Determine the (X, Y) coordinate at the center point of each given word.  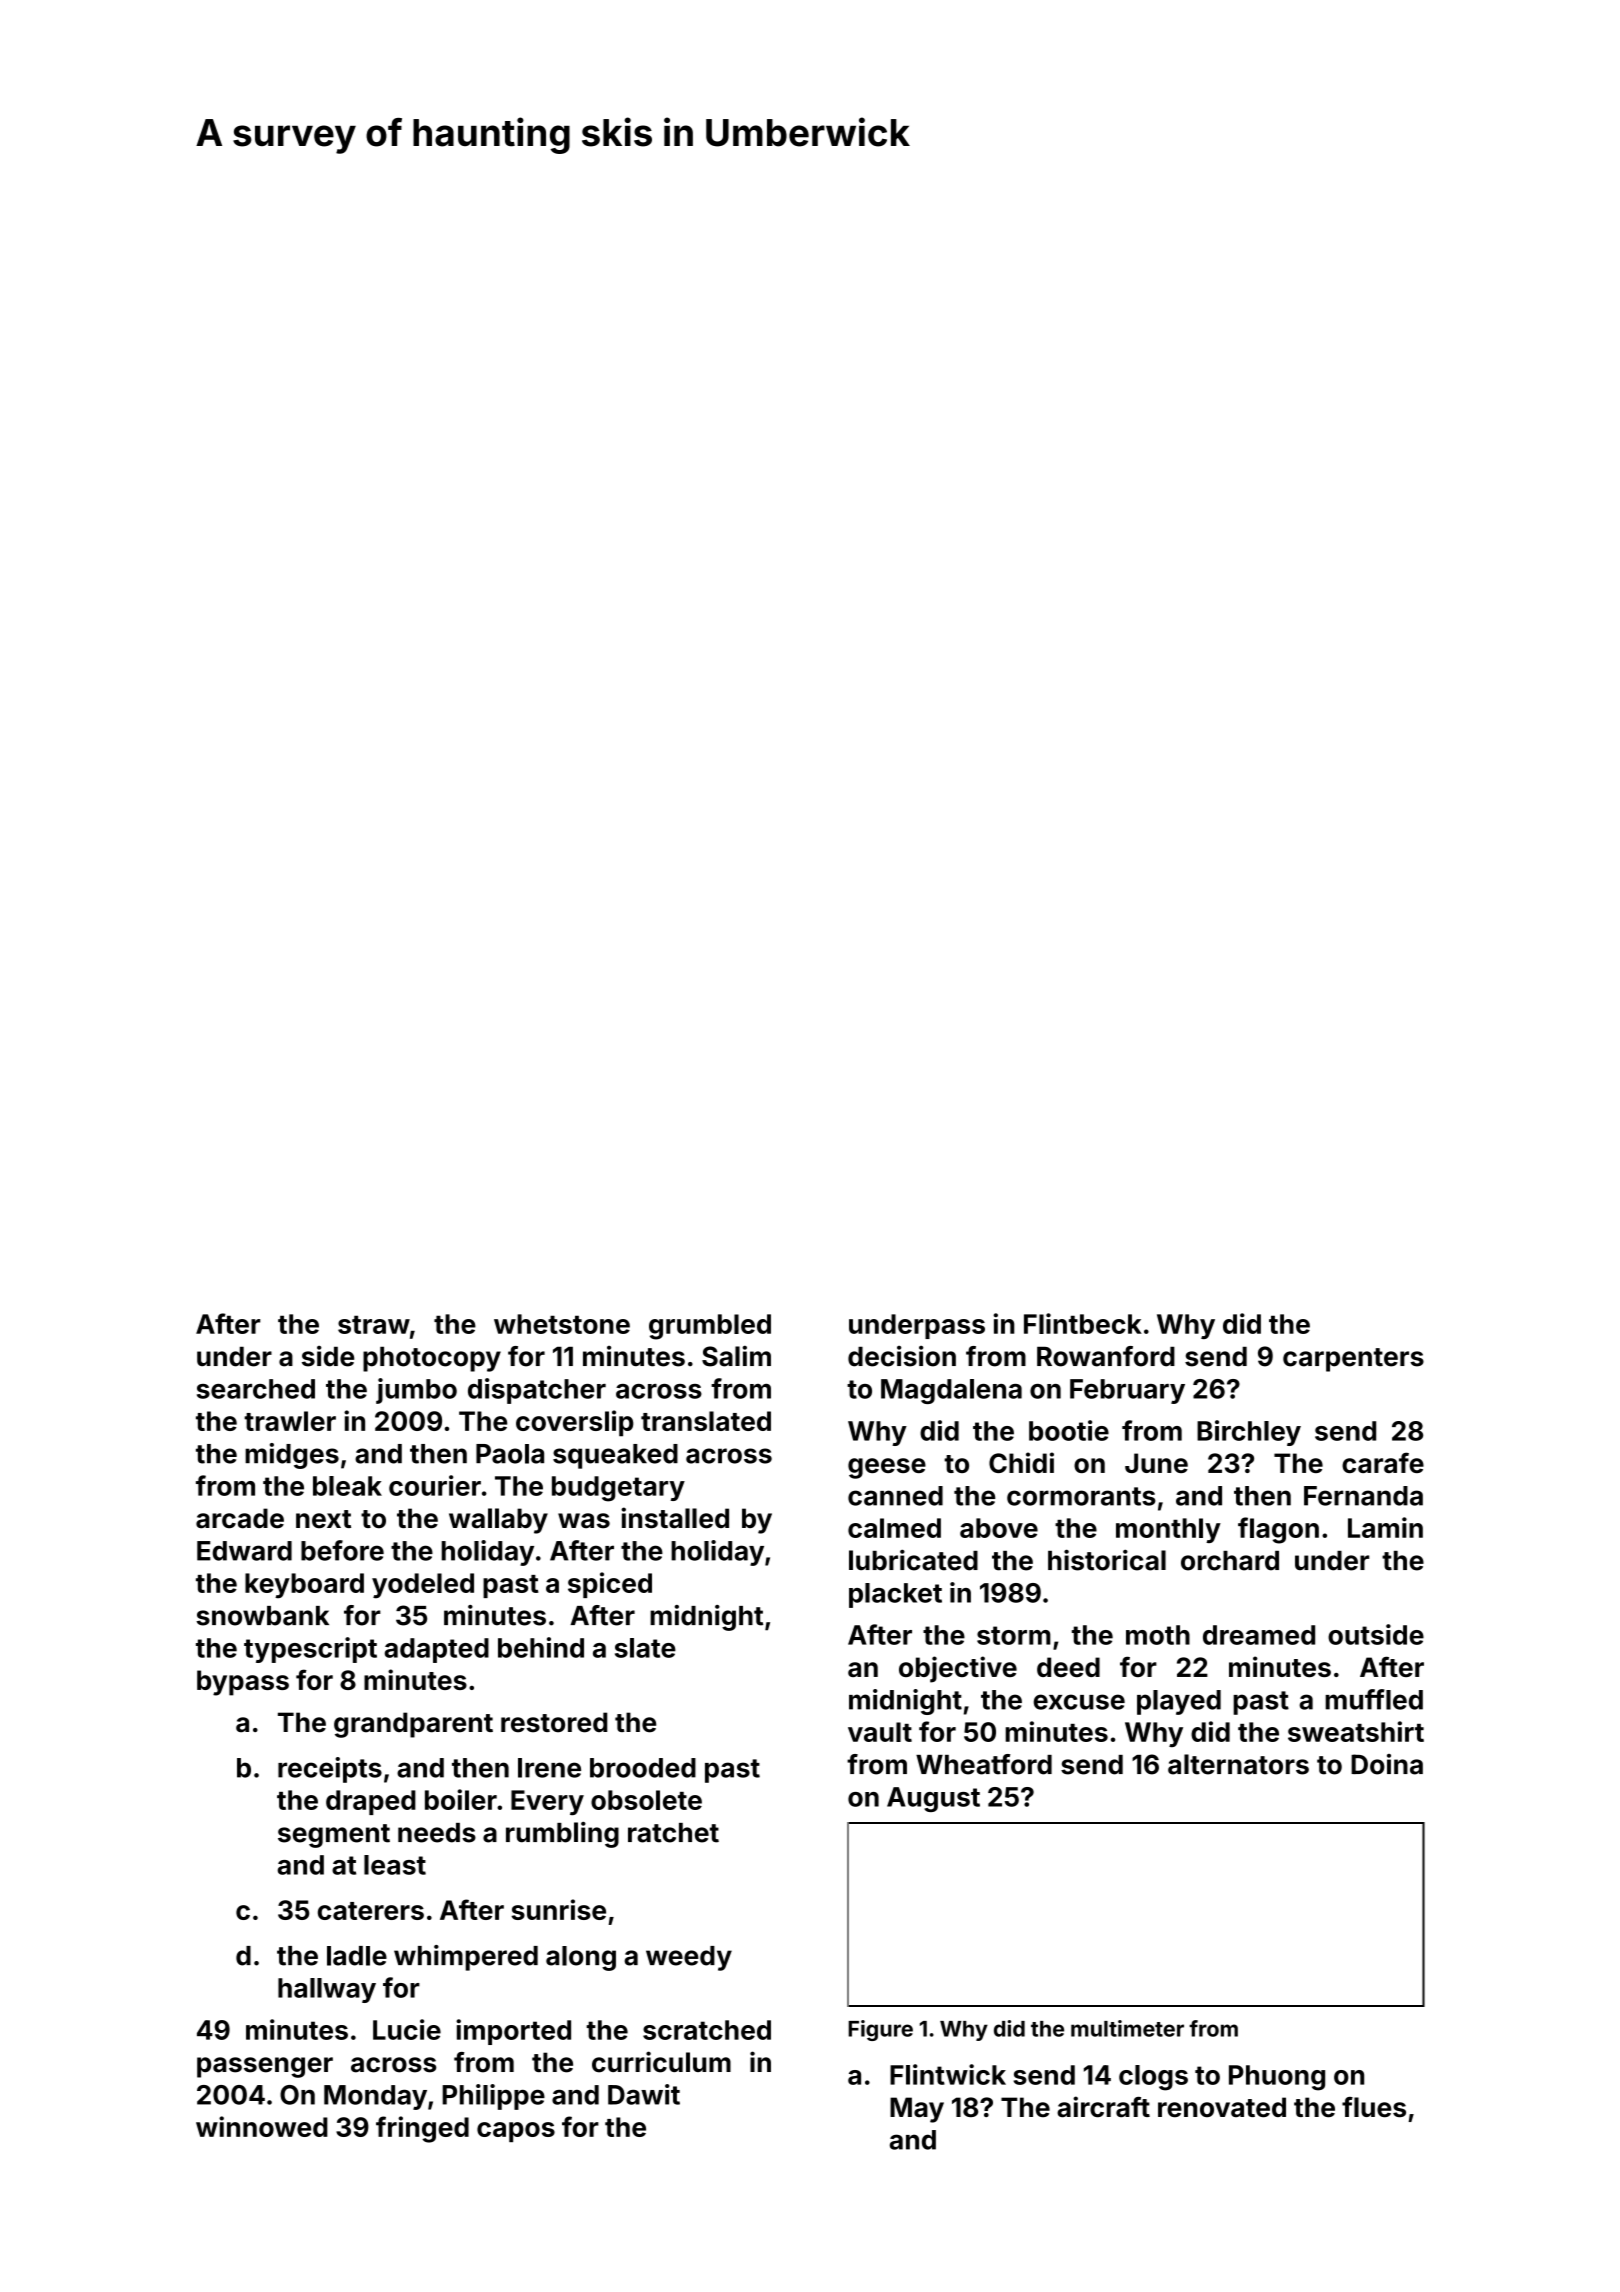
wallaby (498, 1521)
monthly (1168, 1530)
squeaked (615, 1456)
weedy (689, 1958)
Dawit (644, 2094)
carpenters (1353, 1360)
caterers (371, 1911)
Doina (1387, 1764)
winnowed (262, 2126)
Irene (549, 1768)
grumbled (710, 1327)
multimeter (1127, 2028)
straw (374, 1324)
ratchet (673, 1833)
